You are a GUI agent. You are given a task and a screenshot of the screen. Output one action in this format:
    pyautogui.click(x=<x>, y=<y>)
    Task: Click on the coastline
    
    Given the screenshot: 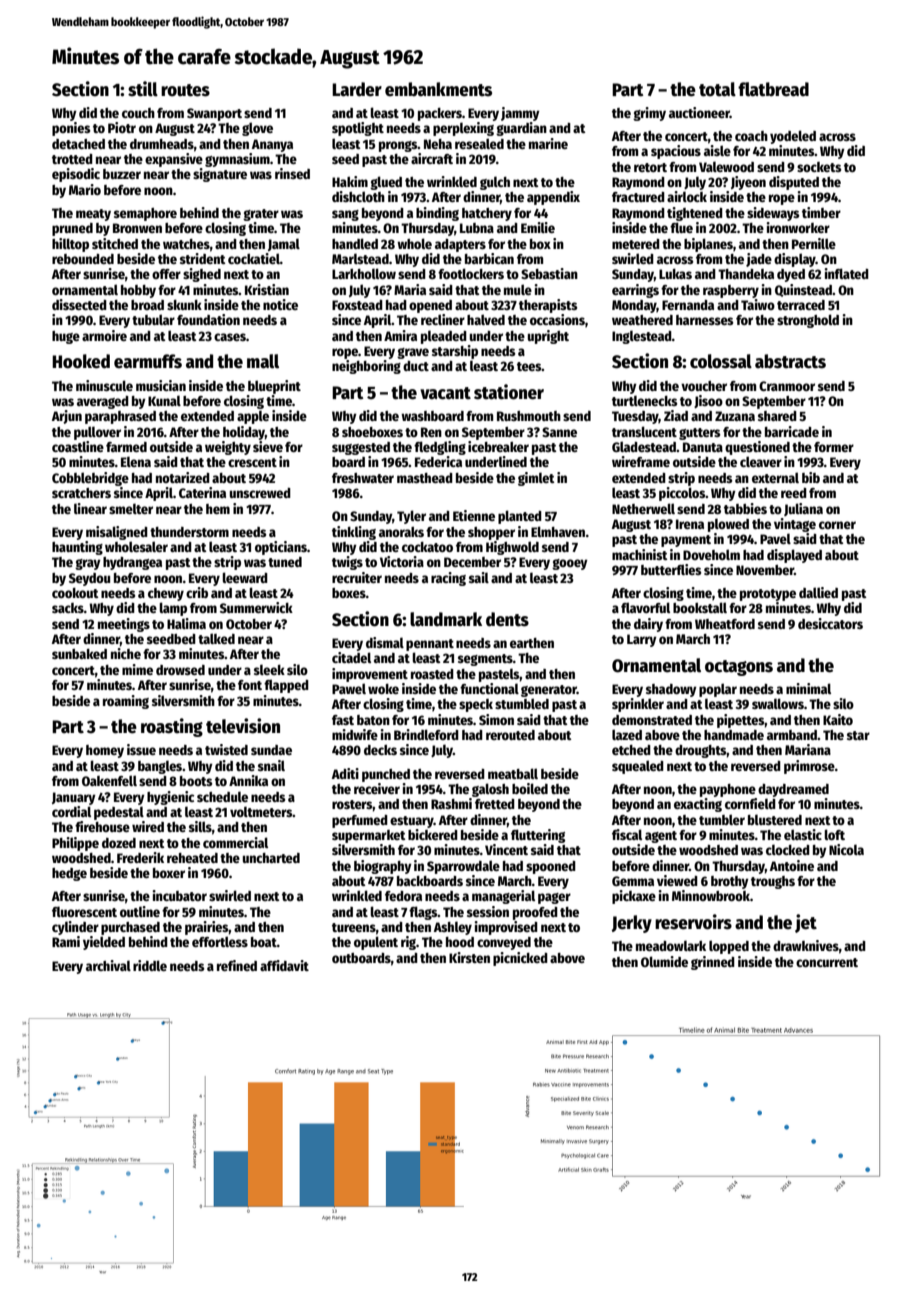 What is the action you would take?
    pyautogui.click(x=78, y=446)
